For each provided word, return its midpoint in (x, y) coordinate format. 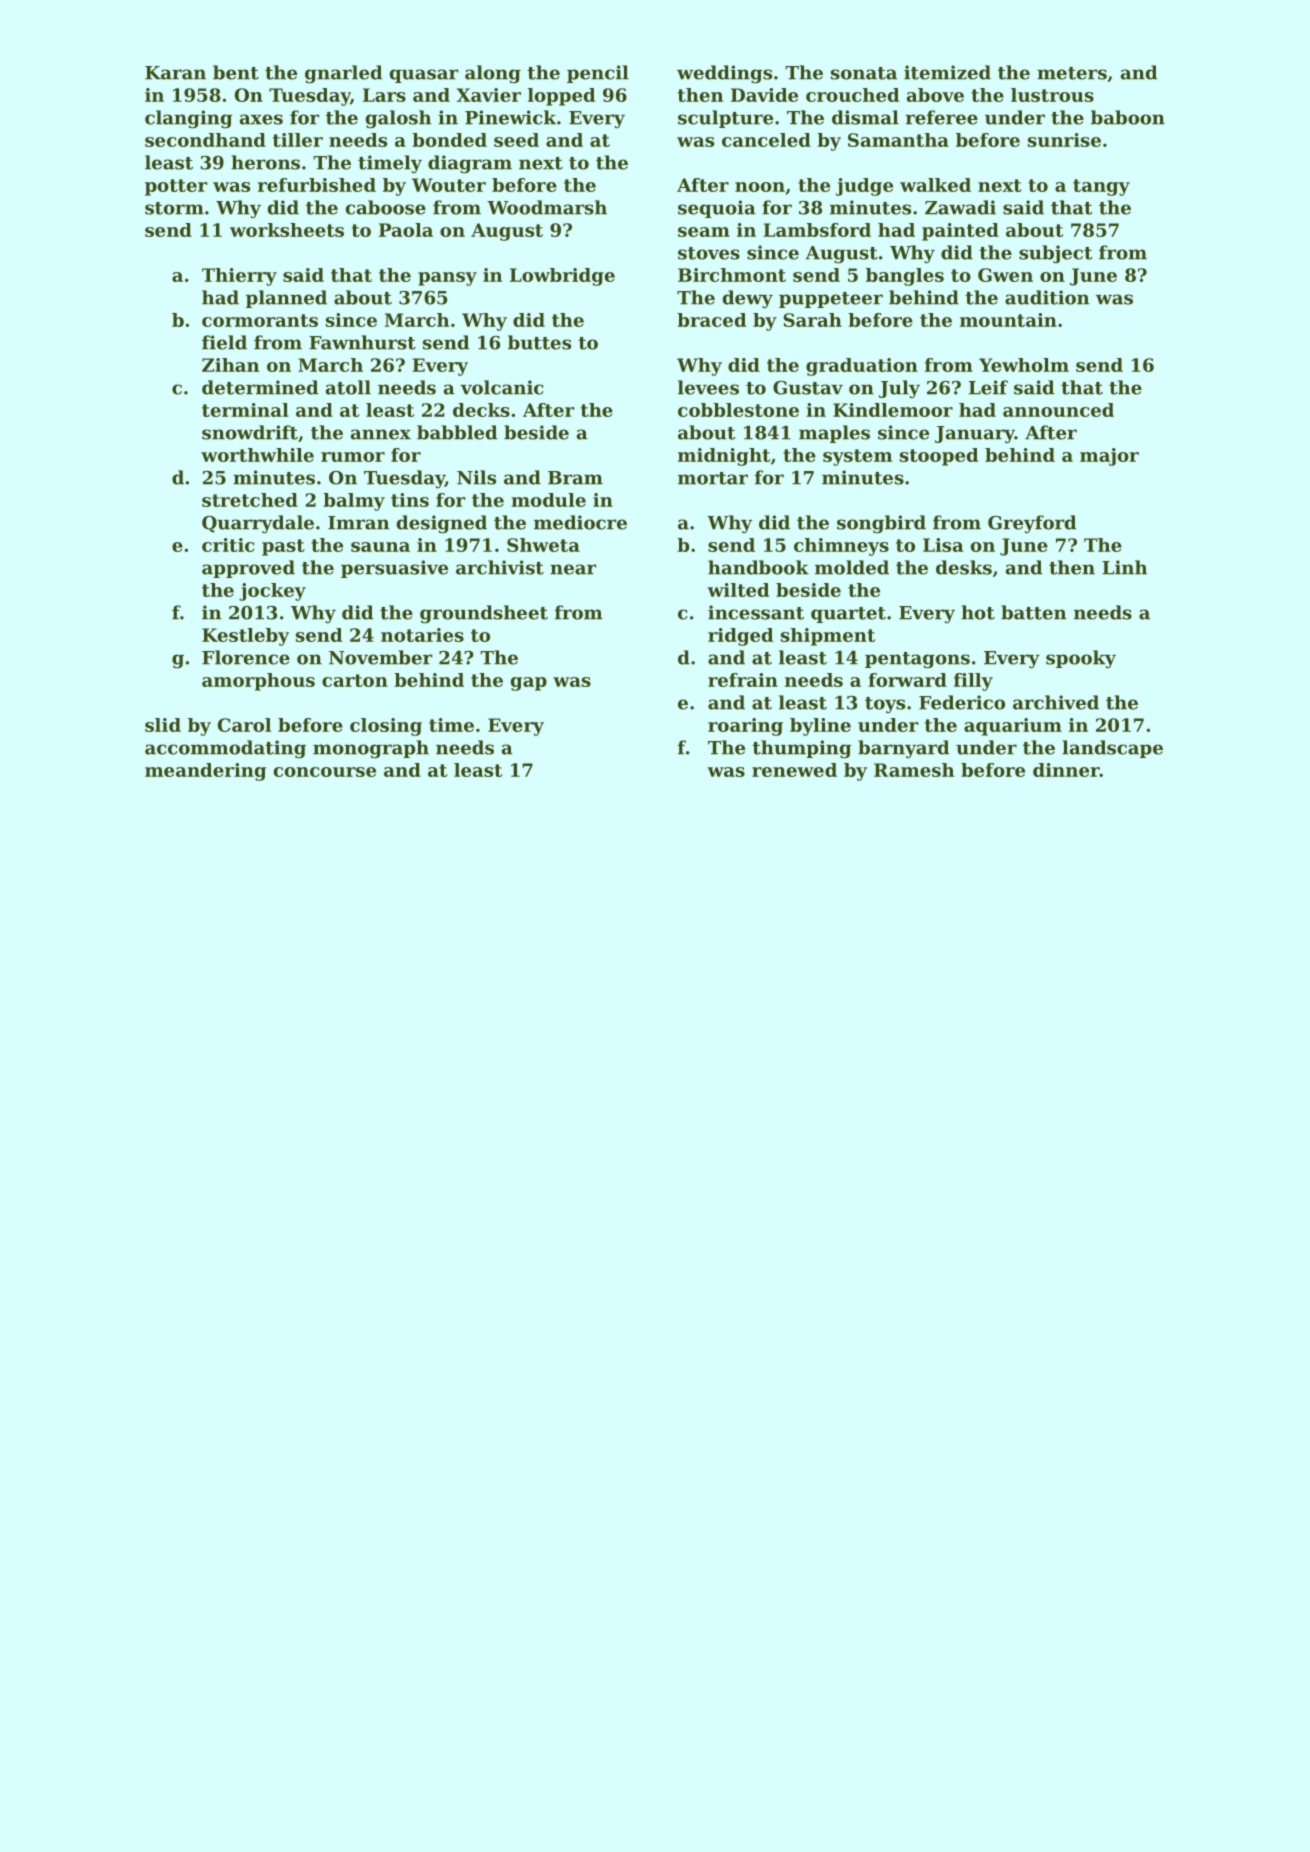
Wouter (449, 185)
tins (410, 500)
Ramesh (914, 770)
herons (265, 162)
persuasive (394, 569)
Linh (1124, 567)
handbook (758, 567)
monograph (371, 749)
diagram (470, 164)
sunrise (1064, 140)
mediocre (580, 522)
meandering (205, 772)
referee (942, 117)
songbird (881, 524)
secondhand (205, 140)
